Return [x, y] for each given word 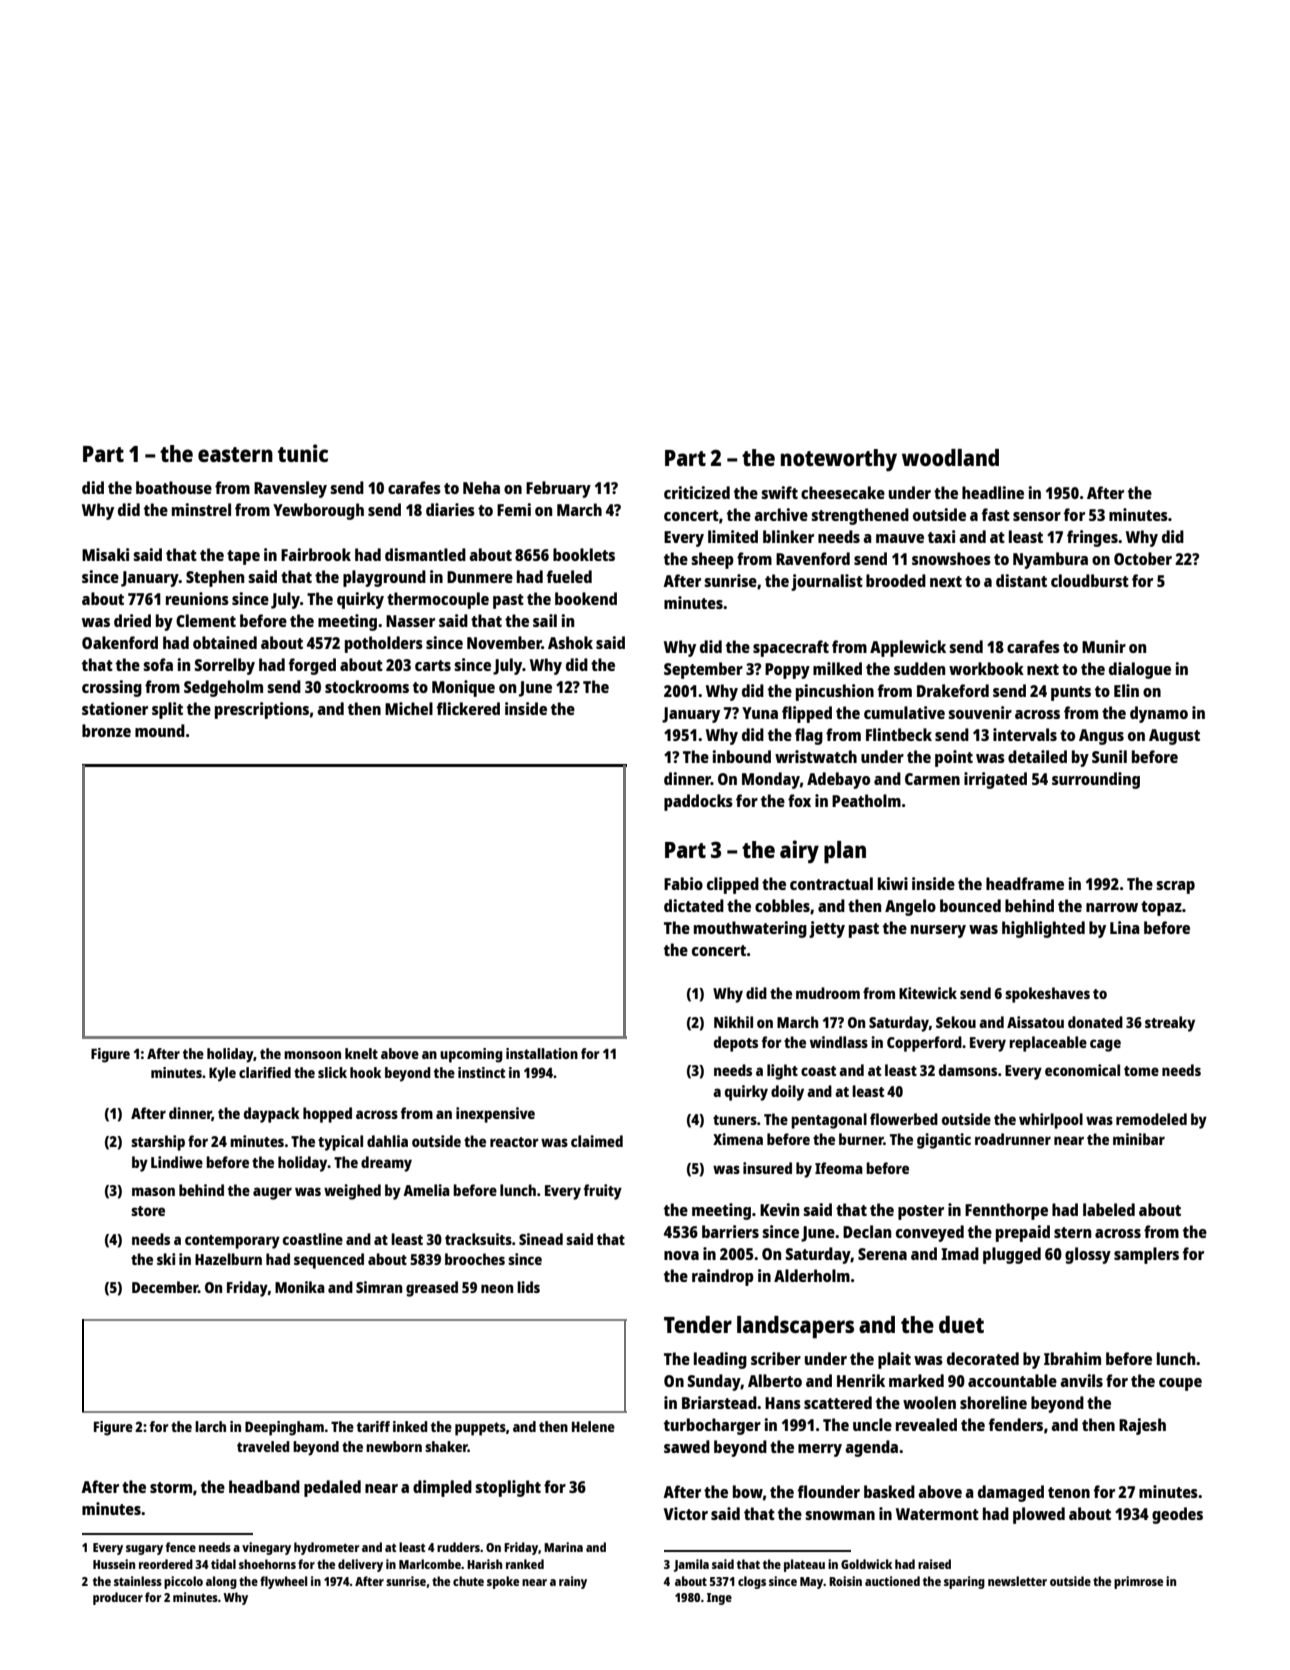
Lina [1125, 927]
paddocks [698, 802]
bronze [106, 730]
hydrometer [326, 1548]
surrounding [1096, 780]
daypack [272, 1115]
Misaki [105, 554]
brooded [896, 580]
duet [961, 1324]
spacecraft [791, 648]
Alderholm [812, 1275]
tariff [373, 1426]
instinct [482, 1072]
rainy [573, 1582]
